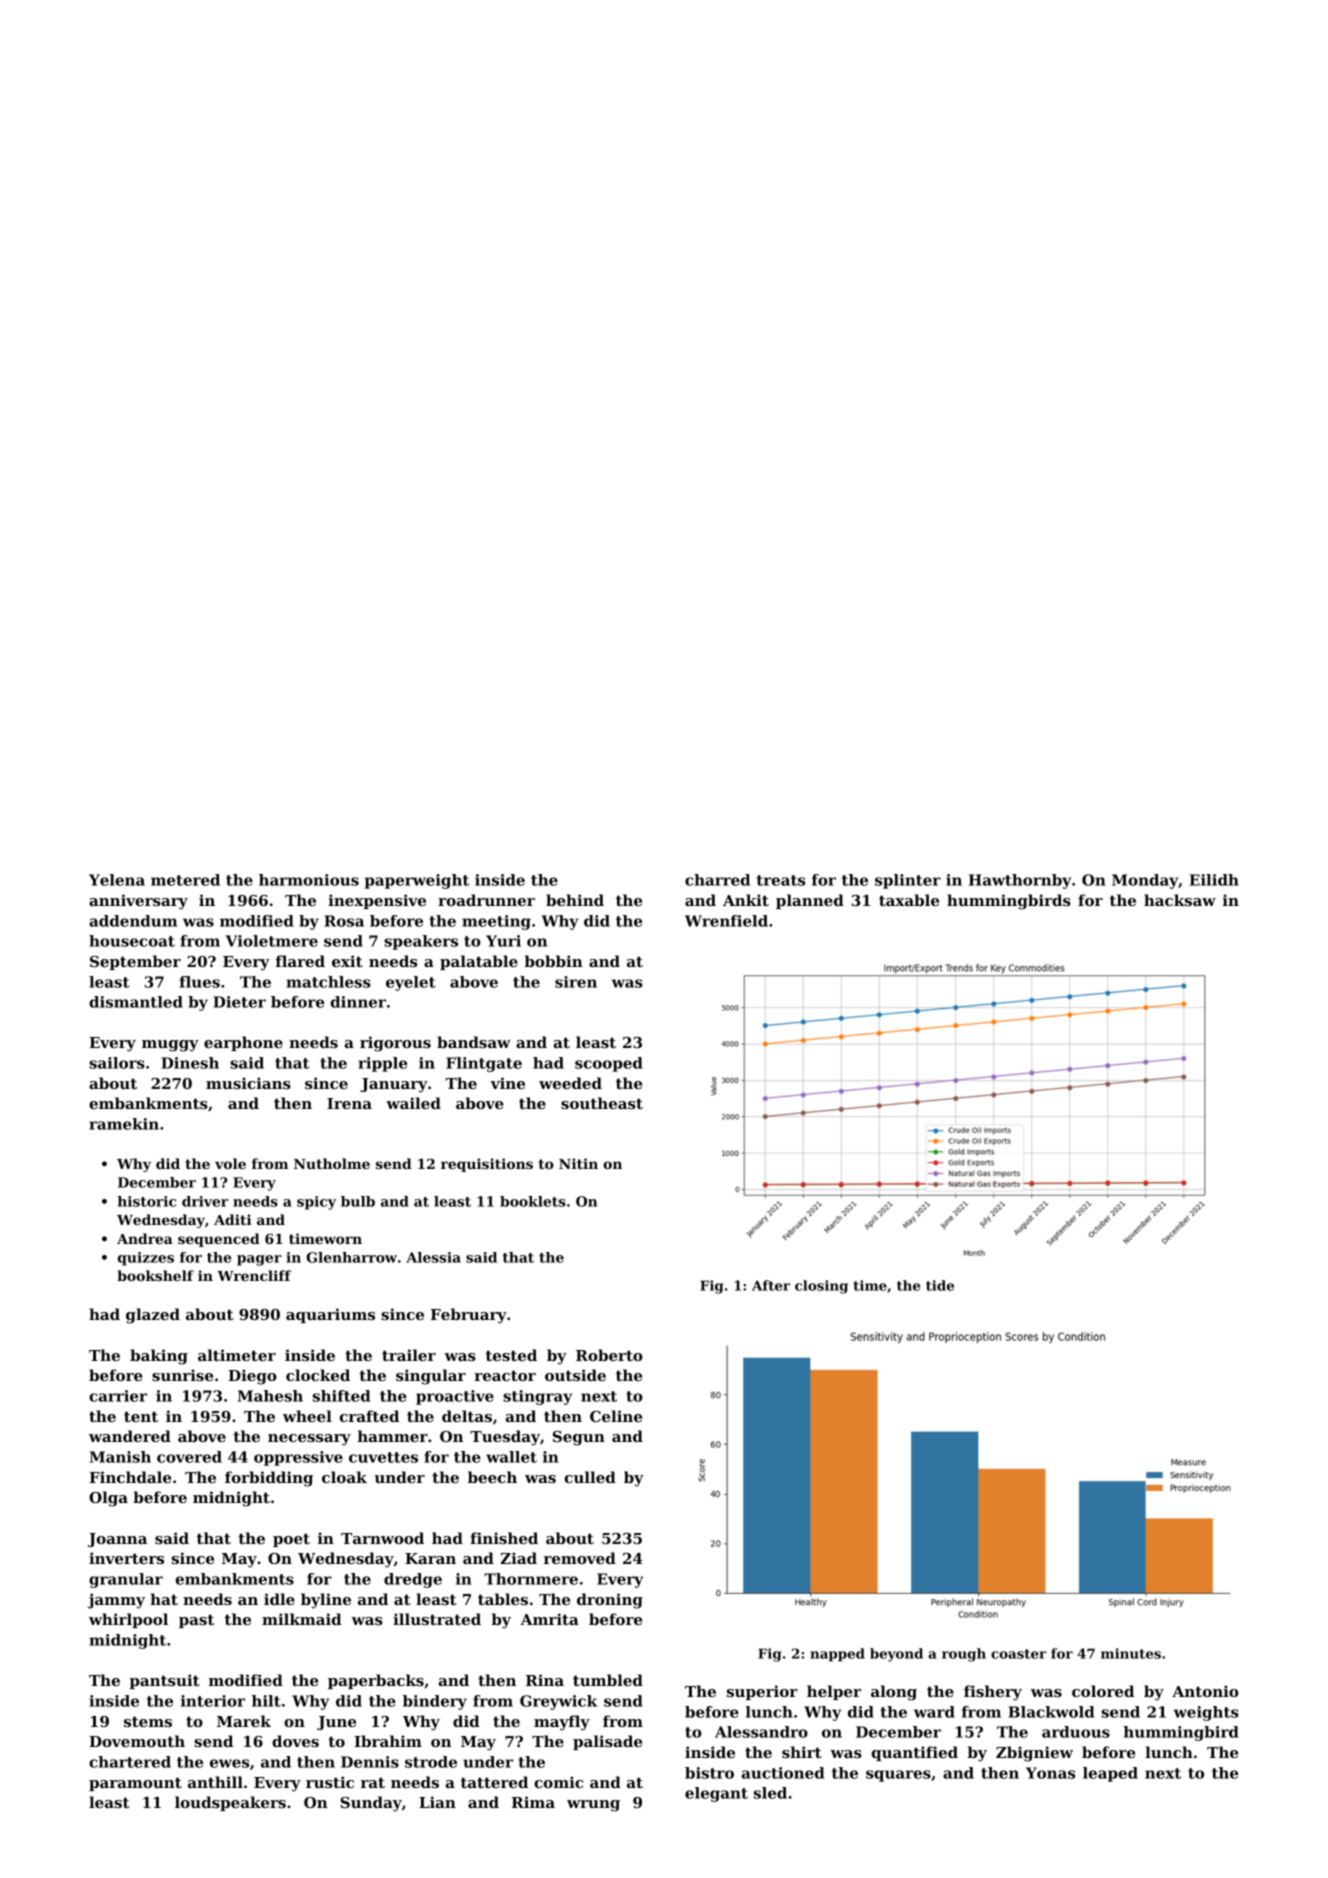 This screenshot has width=1328, height=1878. Describe the element at coordinates (576, 982) in the screenshot. I see `siren` at that location.
